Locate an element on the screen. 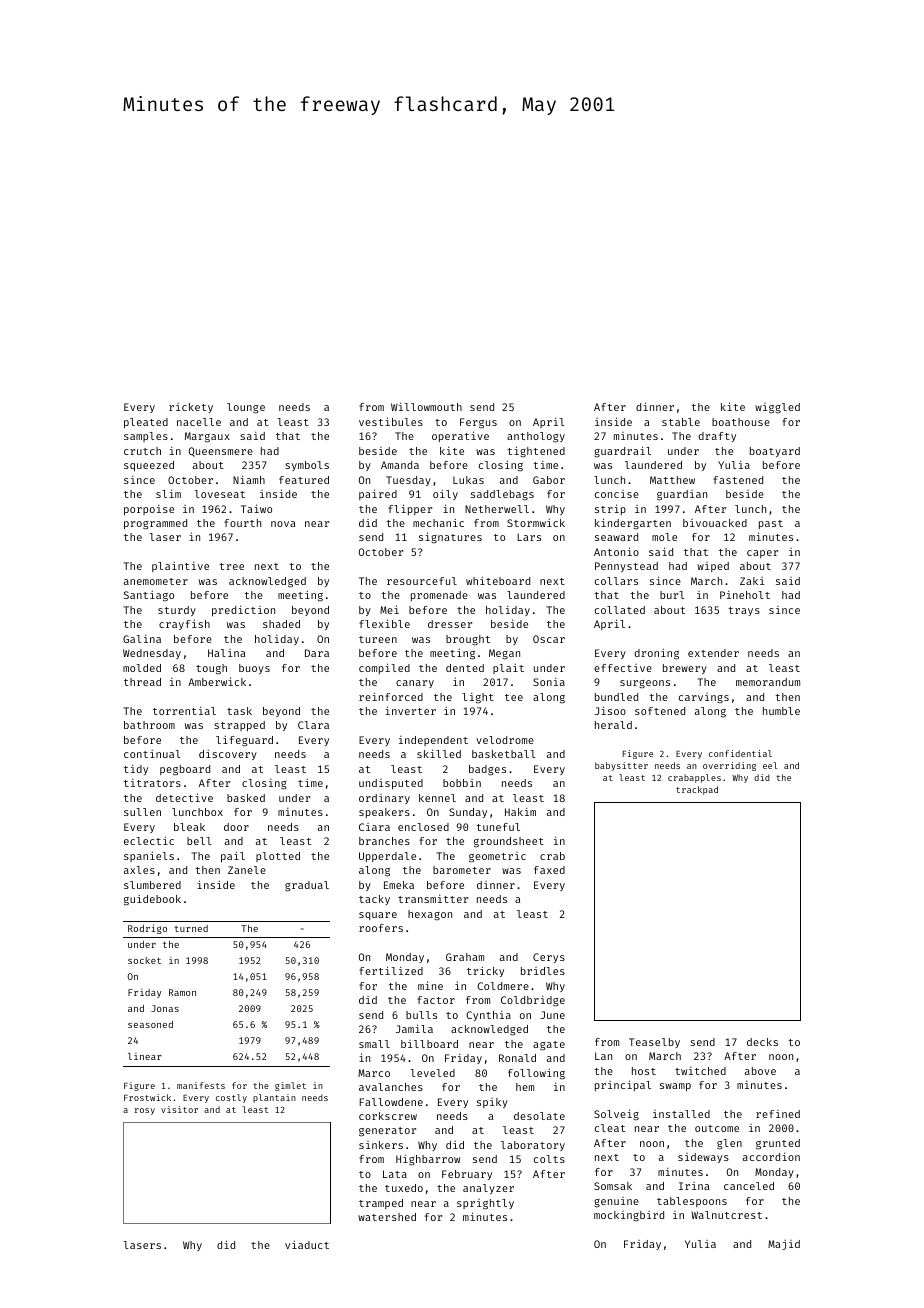 This screenshot has width=924, height=1308. independent is located at coordinates (433, 741).
